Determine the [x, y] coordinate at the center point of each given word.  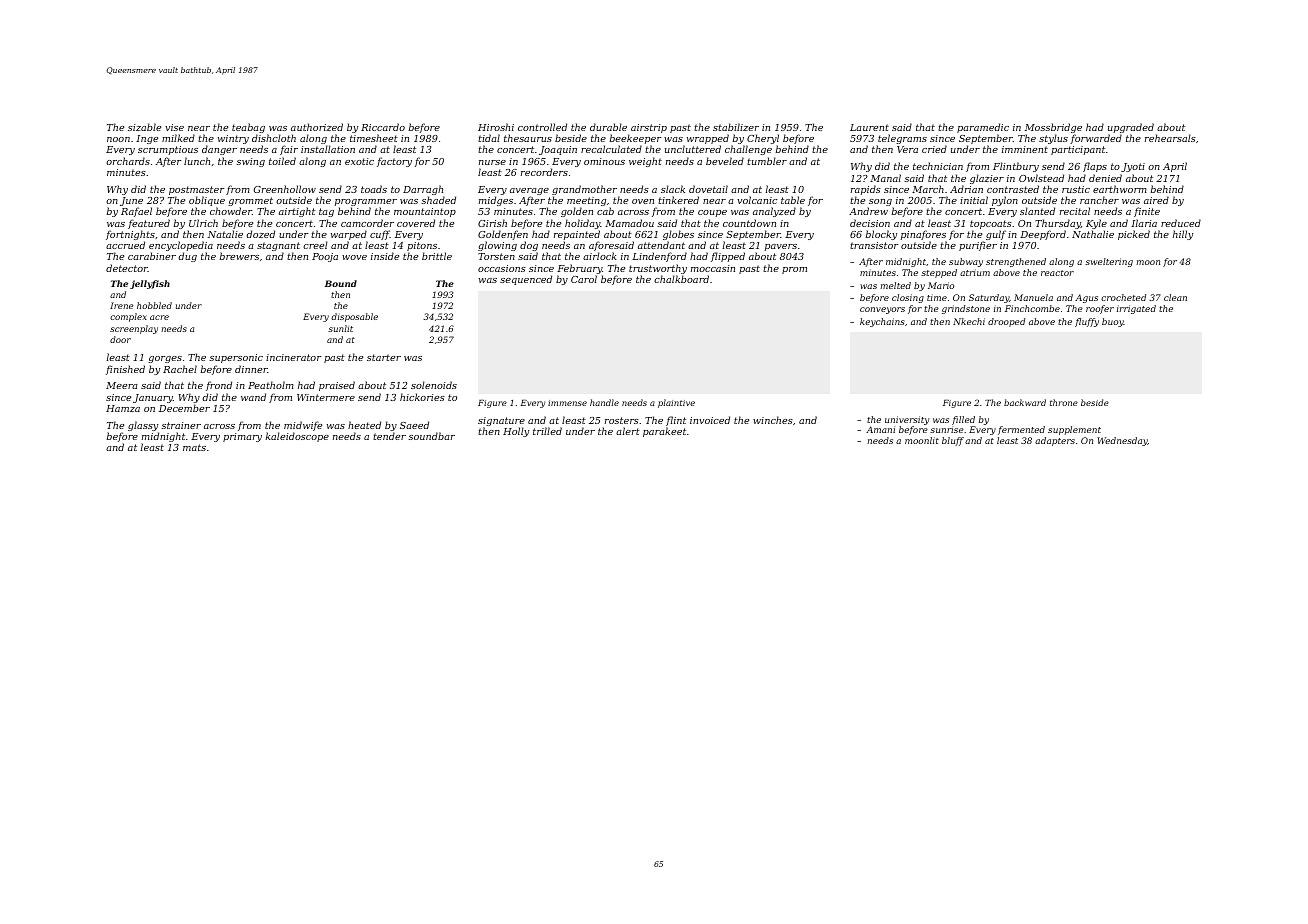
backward [1025, 402]
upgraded [1131, 128]
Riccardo [383, 127]
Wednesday [1122, 441]
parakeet [664, 432]
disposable [354, 317]
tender [389, 436]
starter [384, 357]
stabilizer [736, 127]
